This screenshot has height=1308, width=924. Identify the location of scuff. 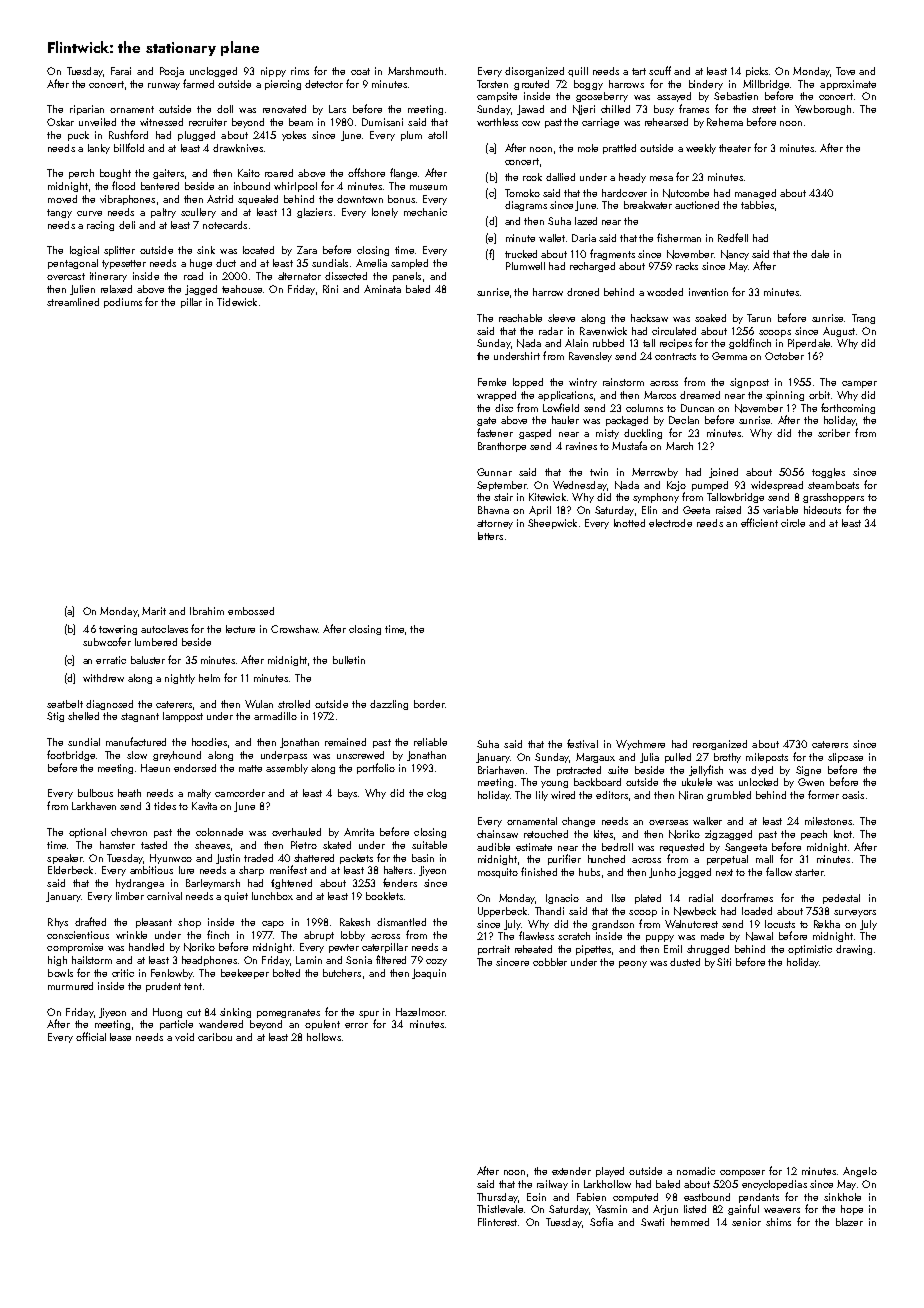
(660, 70).
